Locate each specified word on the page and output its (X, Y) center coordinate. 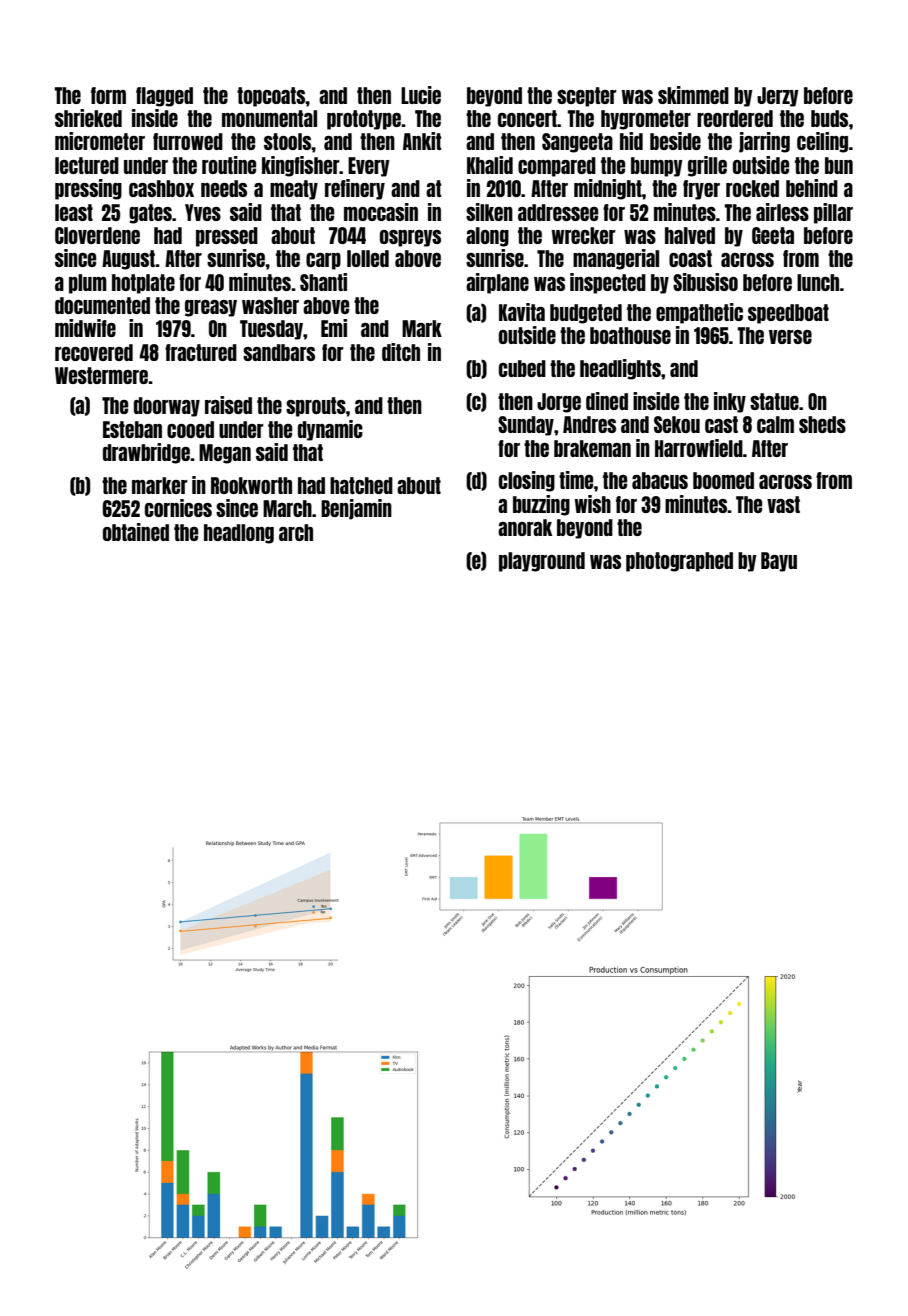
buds (829, 118)
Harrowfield (699, 448)
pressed (227, 237)
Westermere (101, 375)
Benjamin (356, 509)
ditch (401, 352)
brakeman (592, 448)
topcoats (271, 97)
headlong (239, 534)
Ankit (422, 141)
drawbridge (146, 453)
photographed (679, 562)
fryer (701, 190)
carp (323, 261)
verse (790, 337)
